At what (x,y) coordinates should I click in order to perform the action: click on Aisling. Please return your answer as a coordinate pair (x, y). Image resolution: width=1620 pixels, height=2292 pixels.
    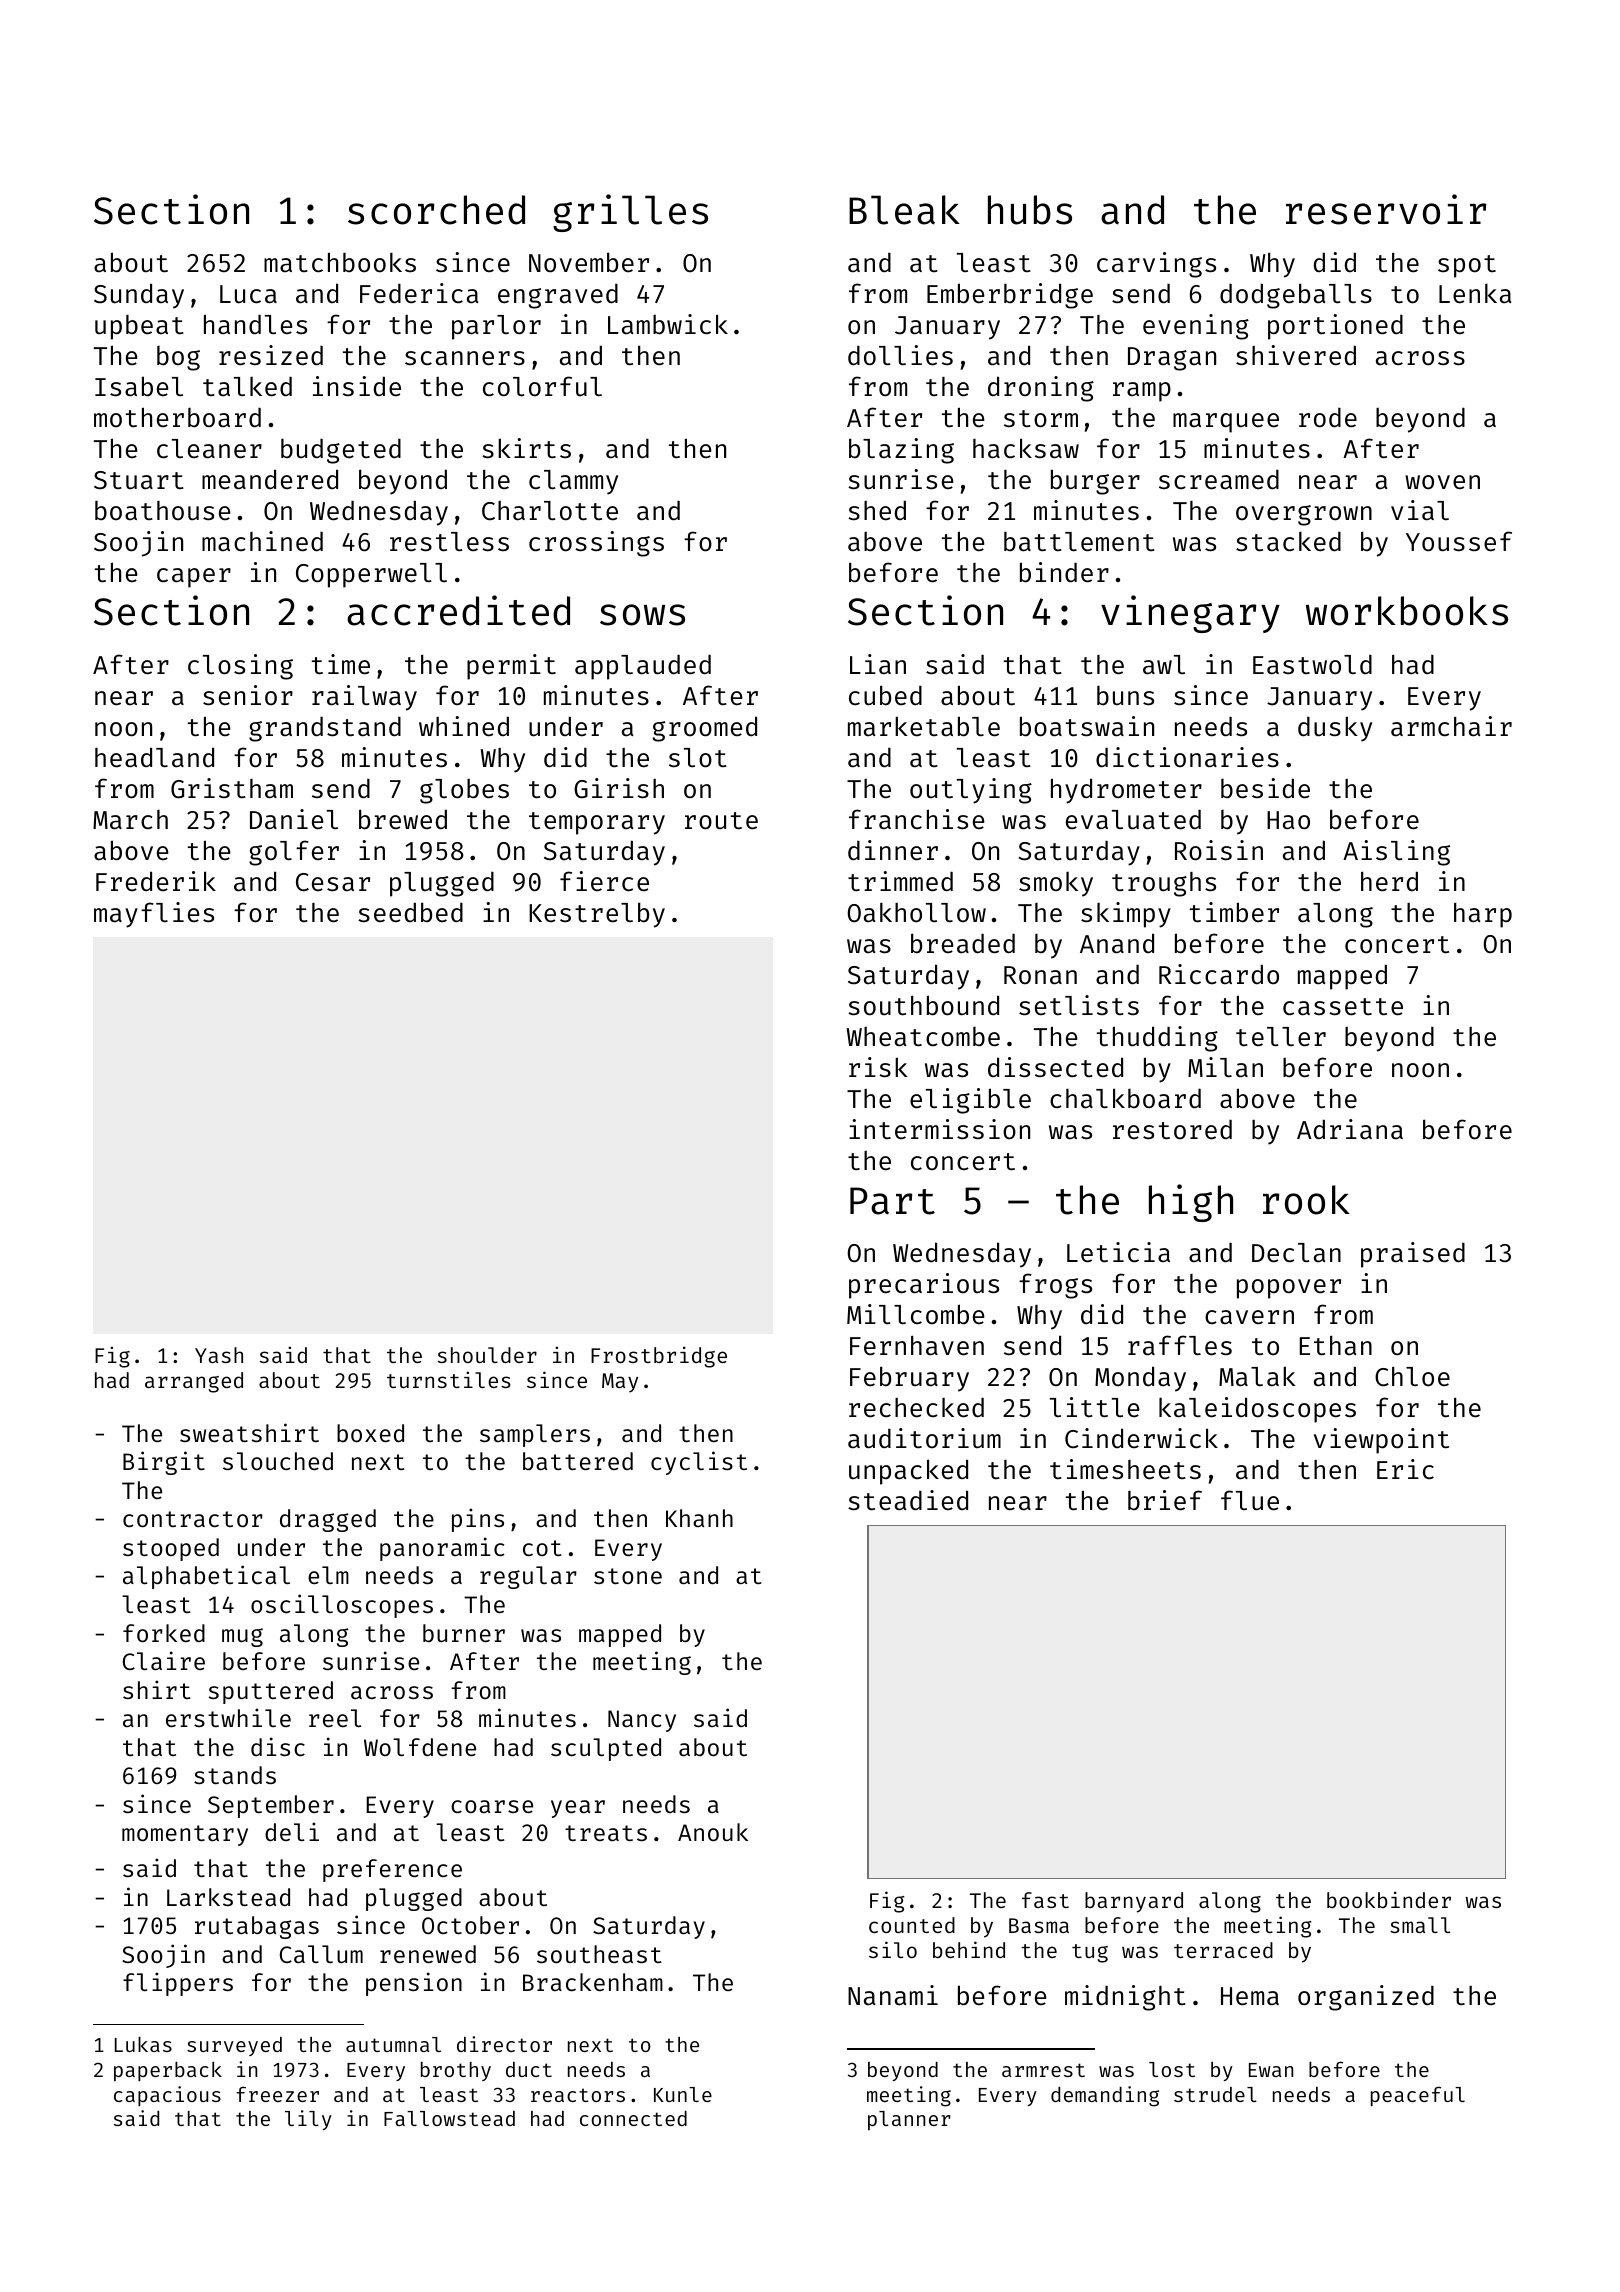
    Looking at the image, I should click on (1396, 853).
